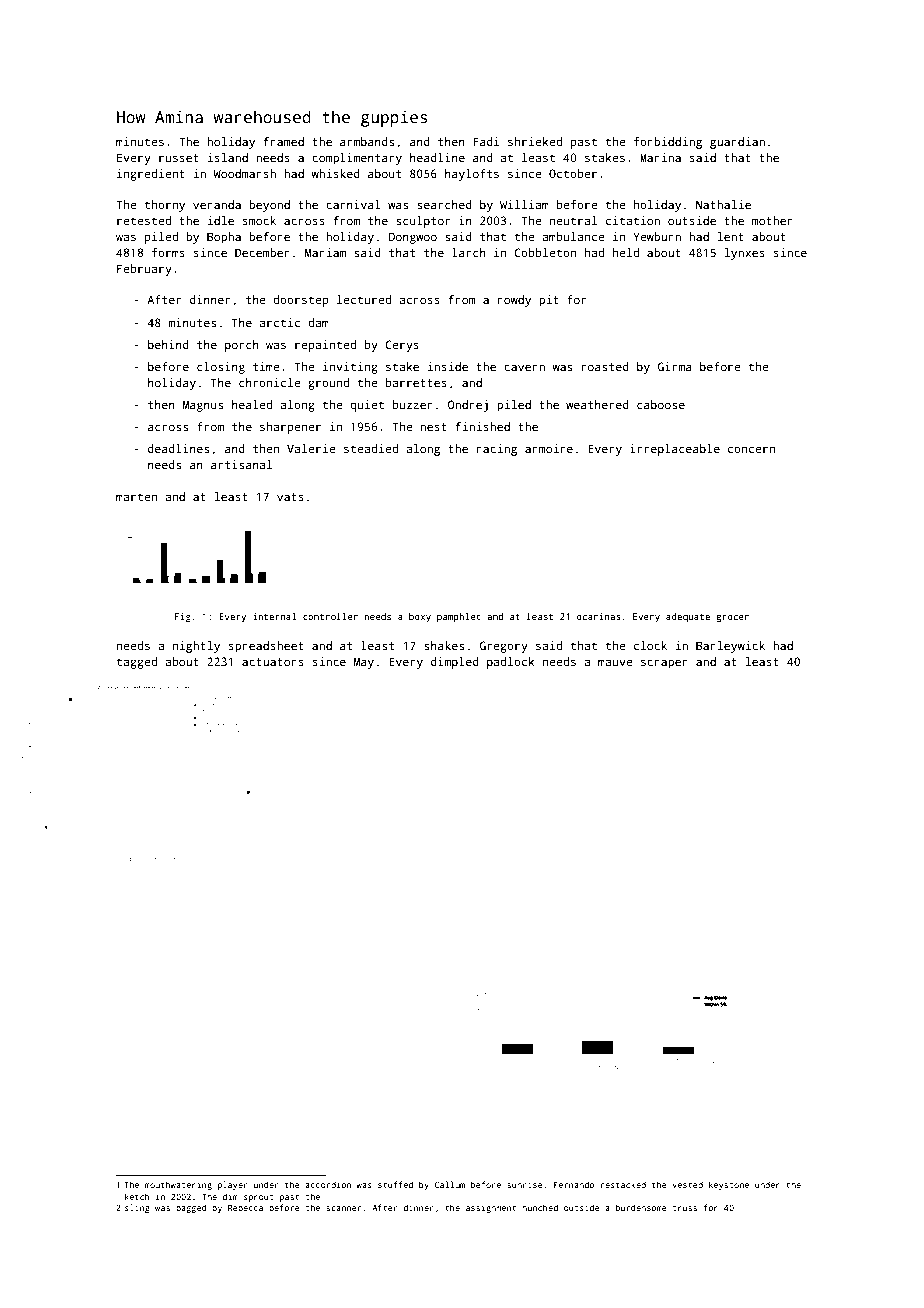  What do you see at coordinates (525, 1184) in the screenshot?
I see `sunrise` at bounding box center [525, 1184].
